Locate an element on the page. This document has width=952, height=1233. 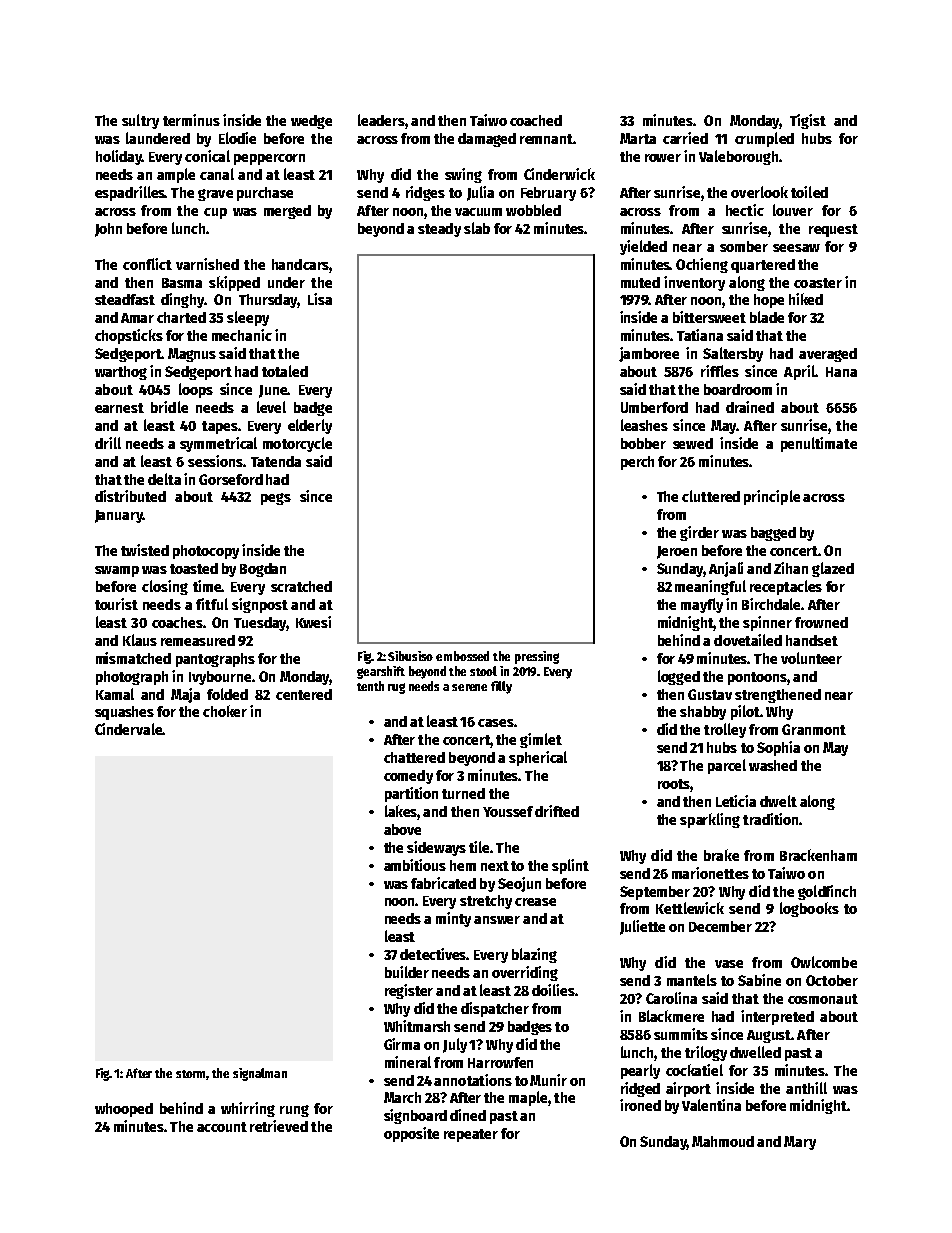
warthog is located at coordinates (121, 373).
